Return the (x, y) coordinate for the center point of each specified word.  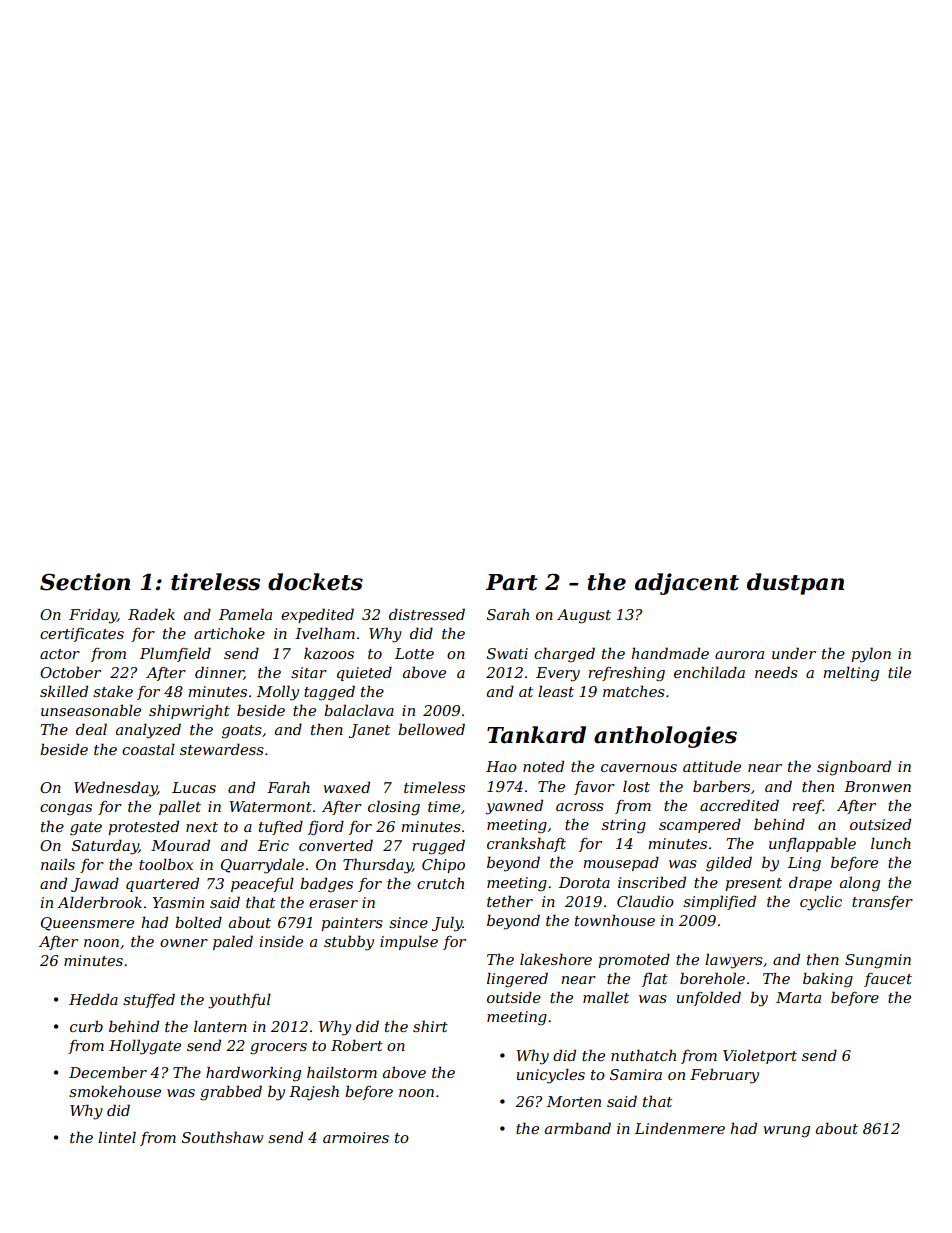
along (860, 884)
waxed (346, 787)
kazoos (329, 653)
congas (66, 810)
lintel (117, 1137)
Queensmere (87, 924)
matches (634, 691)
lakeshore (556, 959)
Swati (507, 653)
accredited (739, 805)
